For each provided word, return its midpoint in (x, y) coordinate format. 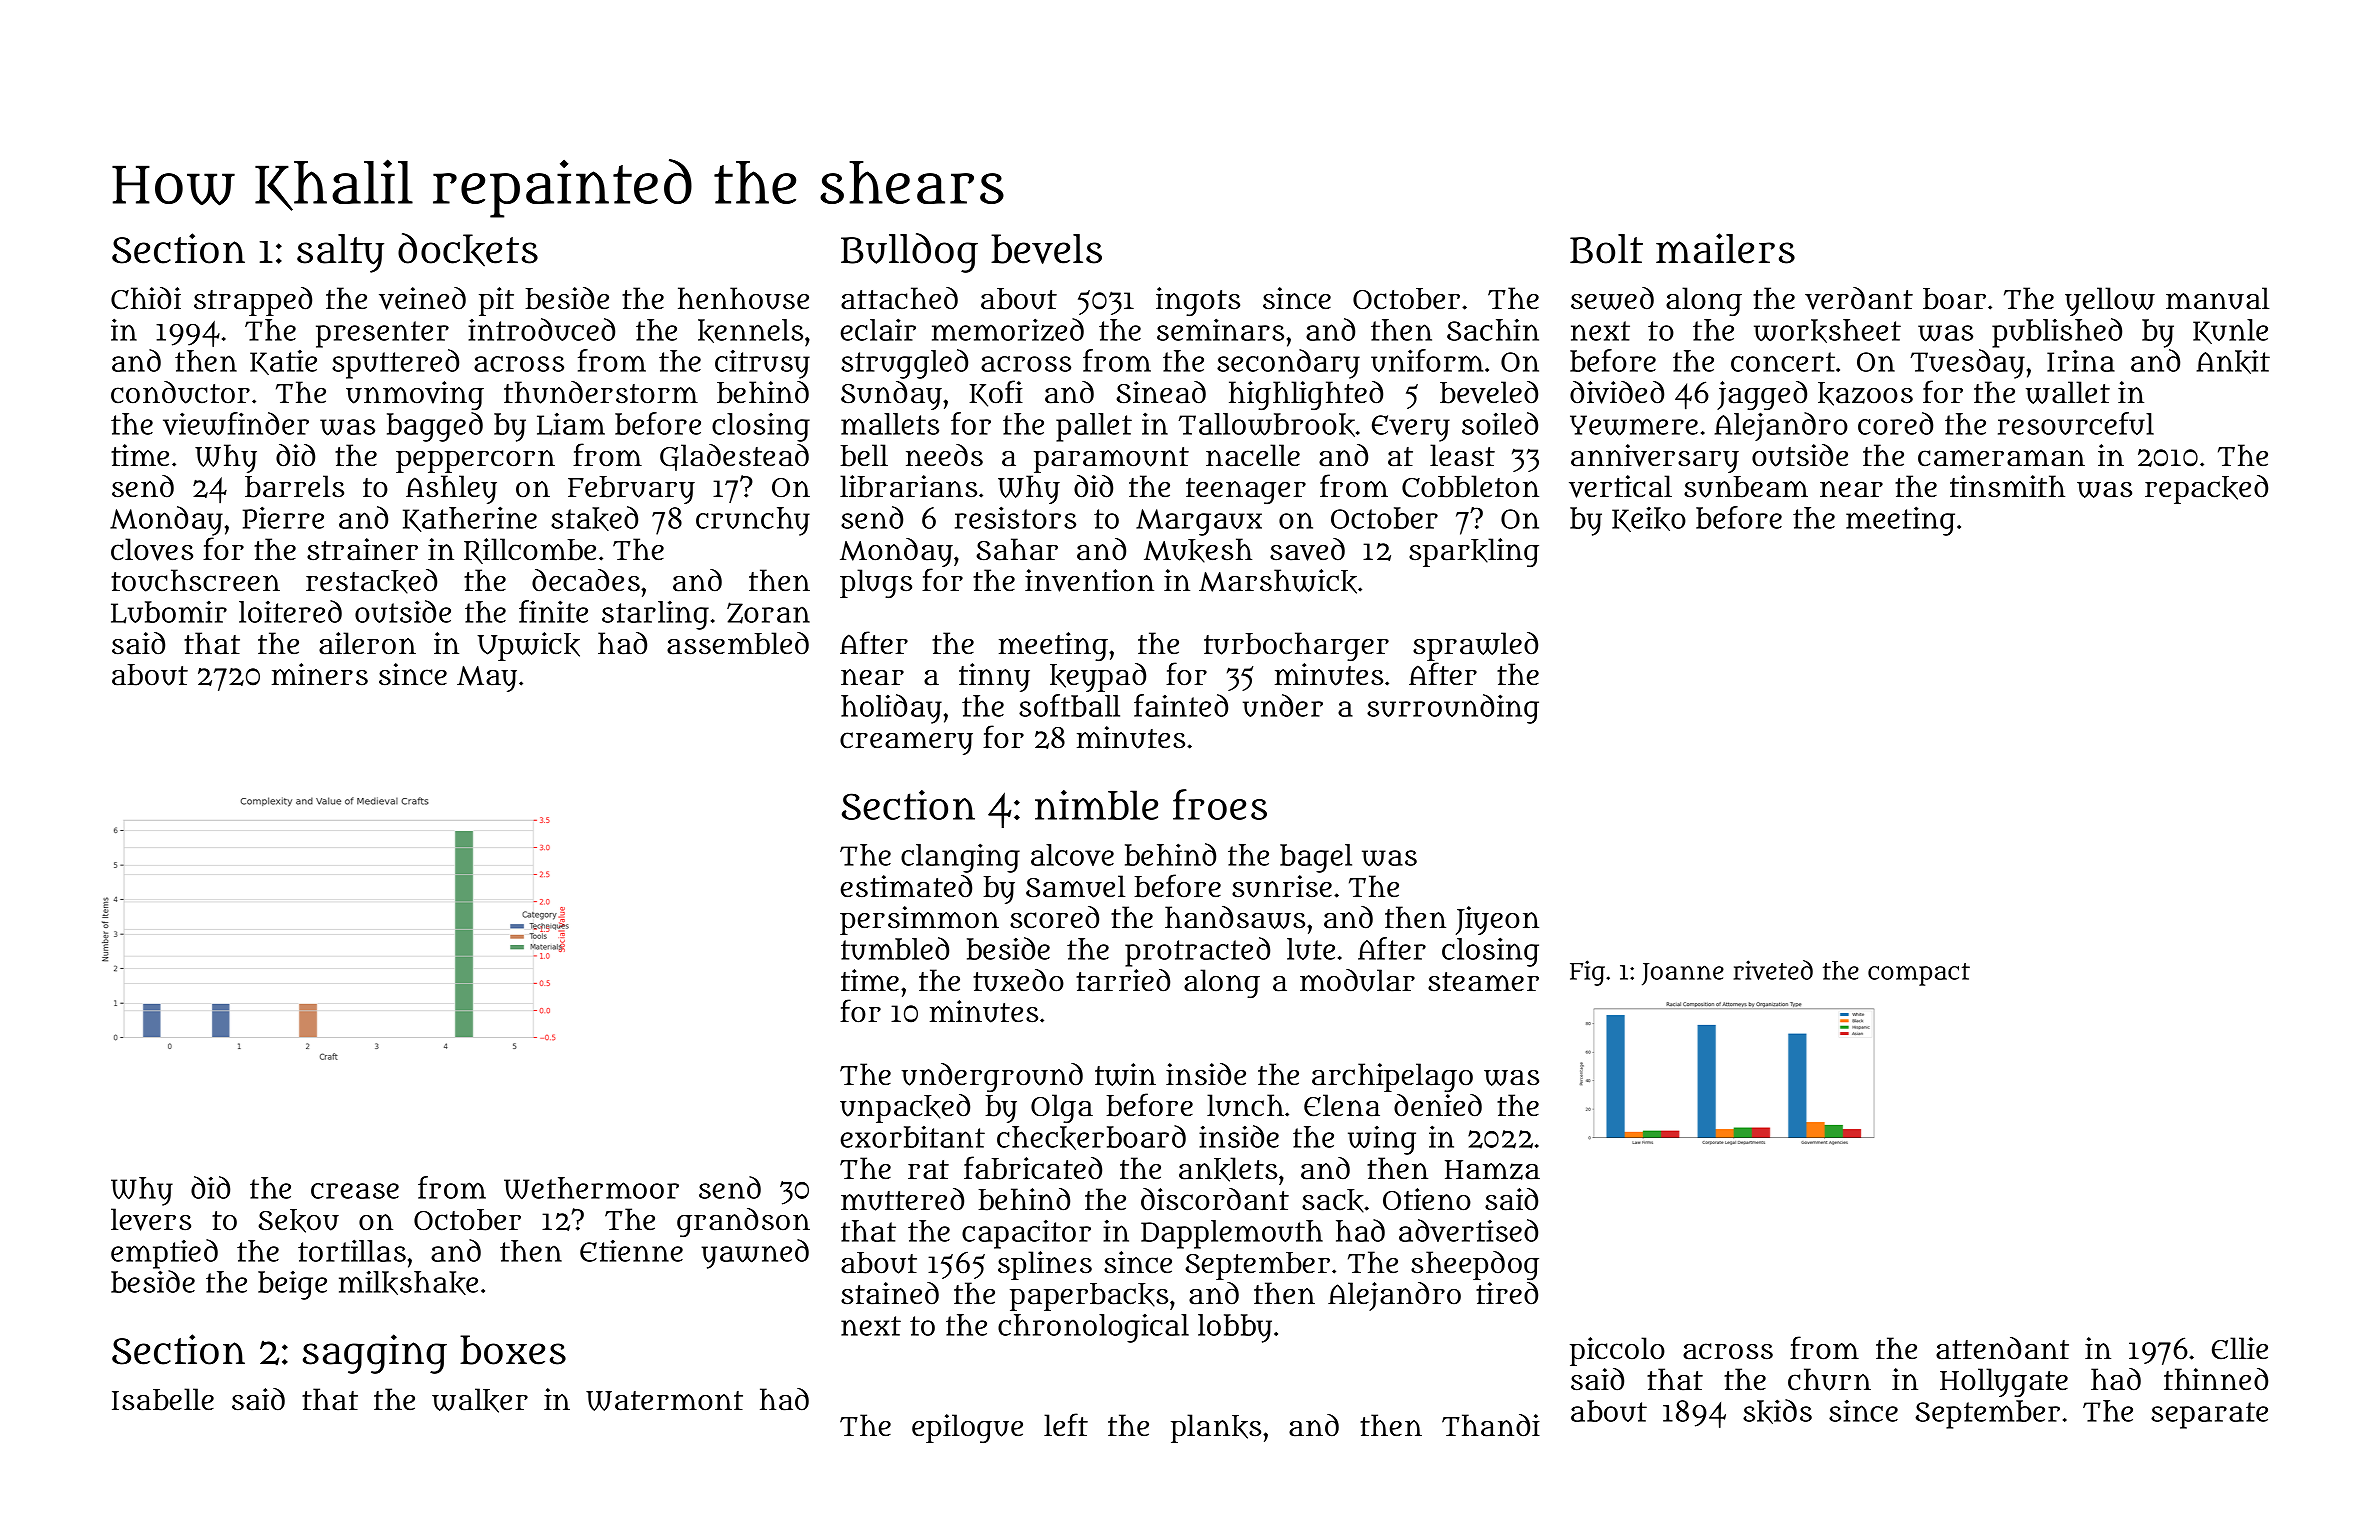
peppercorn (475, 461)
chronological (1093, 1328)
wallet (2068, 392)
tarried (1123, 980)
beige (292, 1285)
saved (1307, 549)
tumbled (895, 948)
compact (1919, 974)
